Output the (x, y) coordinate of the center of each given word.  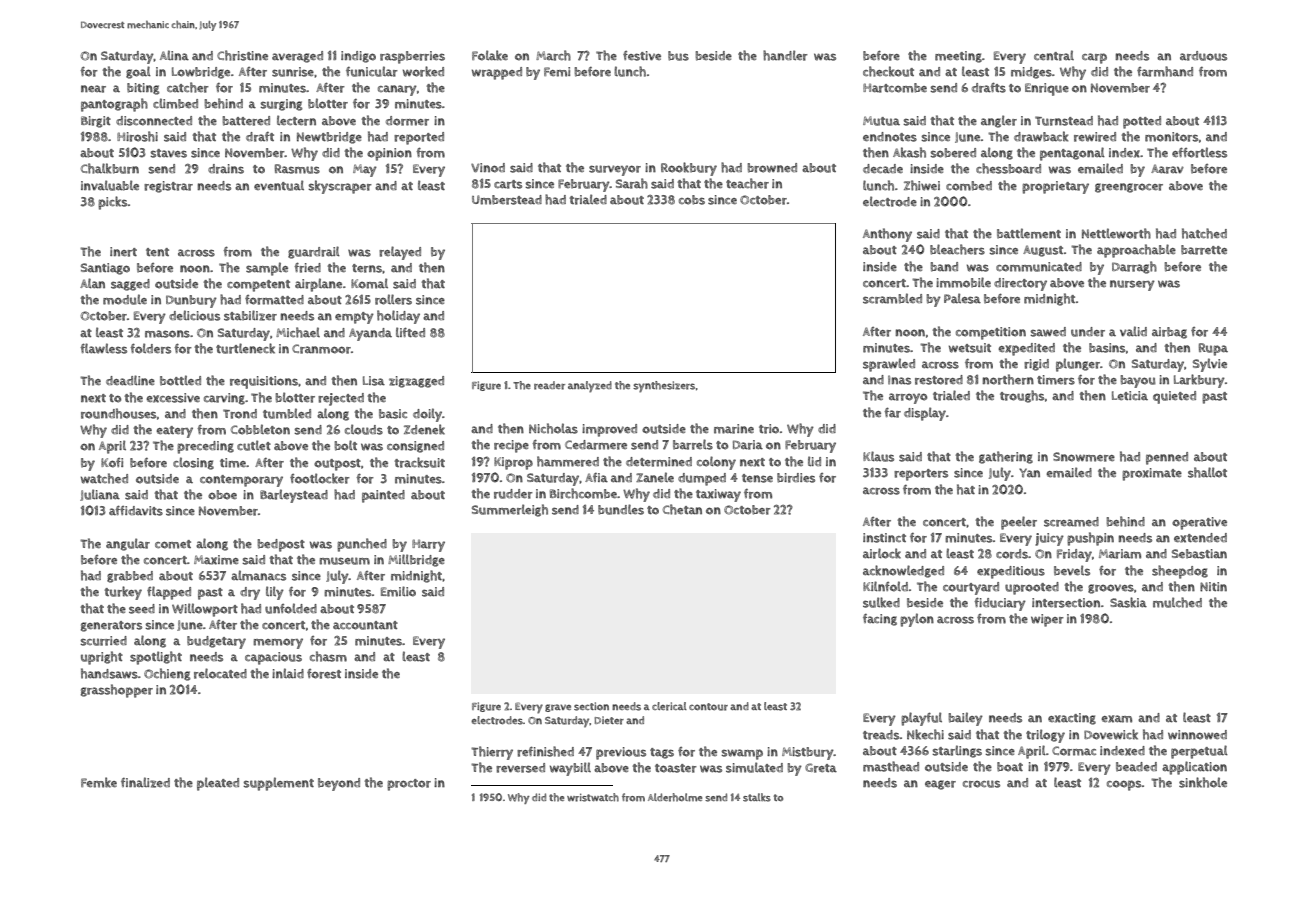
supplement (278, 784)
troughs (1022, 396)
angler (999, 121)
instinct (884, 538)
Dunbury (191, 301)
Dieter (609, 720)
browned (772, 168)
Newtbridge (329, 138)
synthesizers (664, 387)
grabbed (130, 577)
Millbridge (416, 560)
